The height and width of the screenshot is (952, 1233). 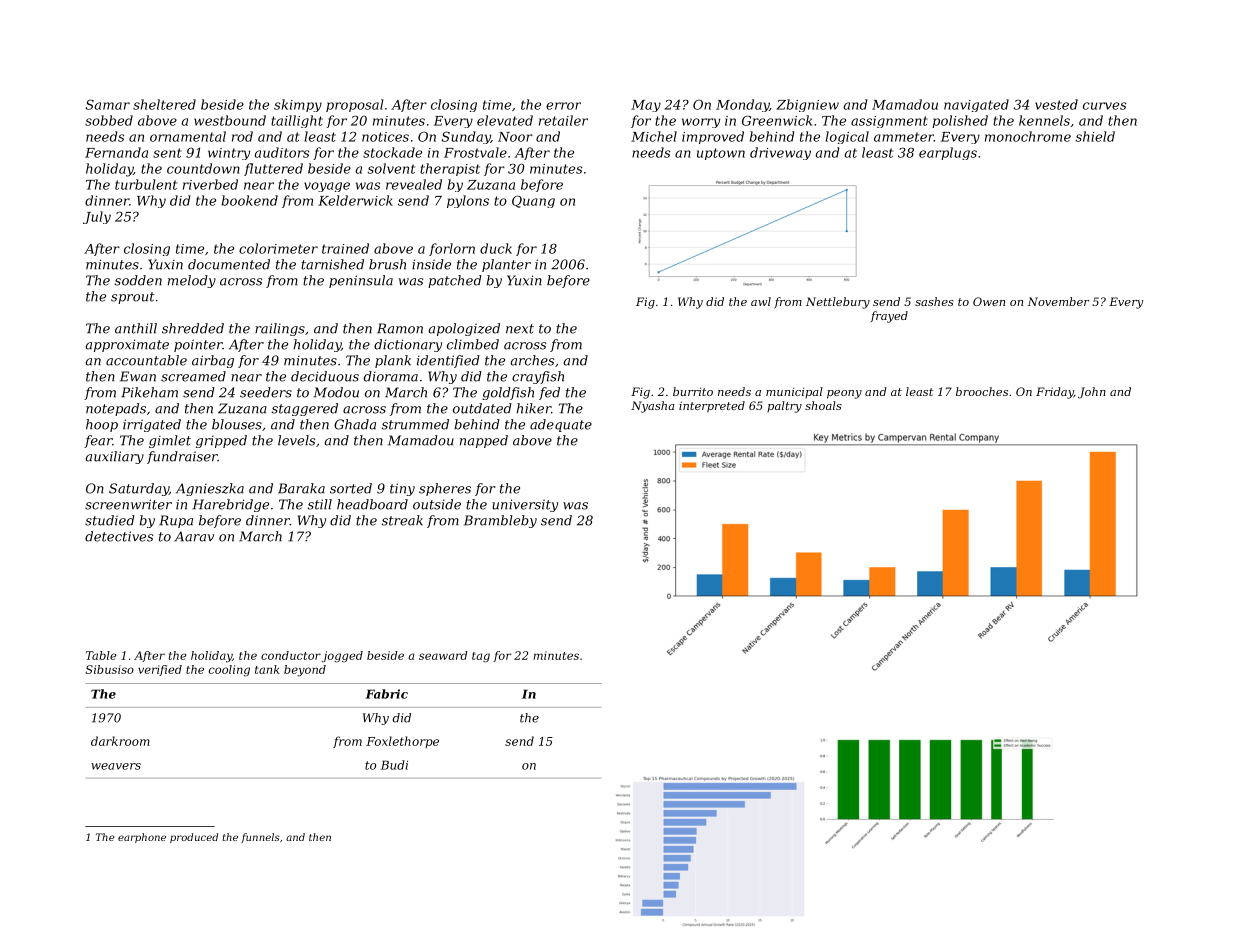 What do you see at coordinates (1092, 393) in the screenshot?
I see `John` at bounding box center [1092, 393].
